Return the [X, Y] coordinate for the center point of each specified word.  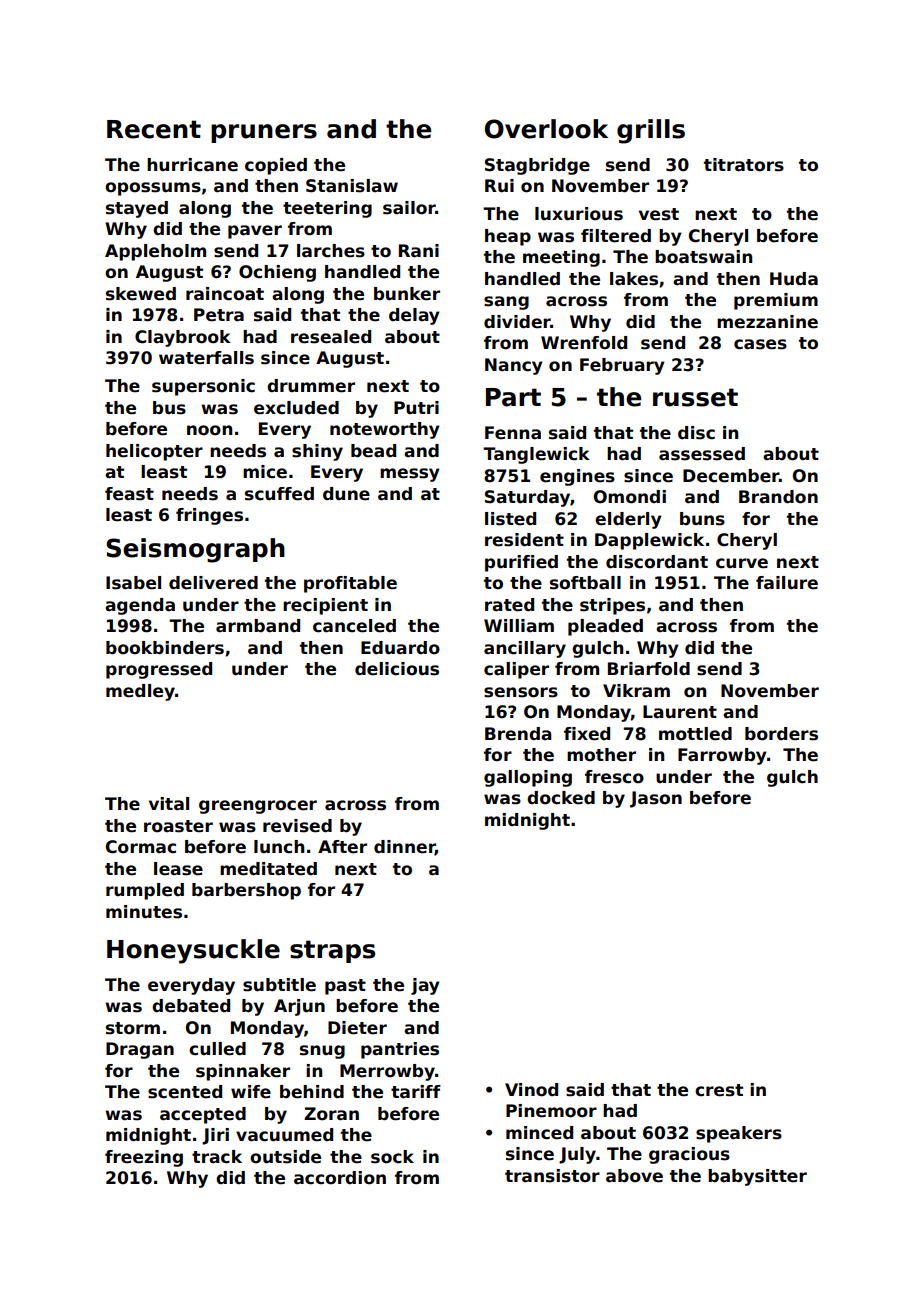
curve [742, 563]
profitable [350, 584]
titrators [744, 165]
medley [140, 692]
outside [285, 1157]
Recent [154, 129]
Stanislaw [352, 186]
